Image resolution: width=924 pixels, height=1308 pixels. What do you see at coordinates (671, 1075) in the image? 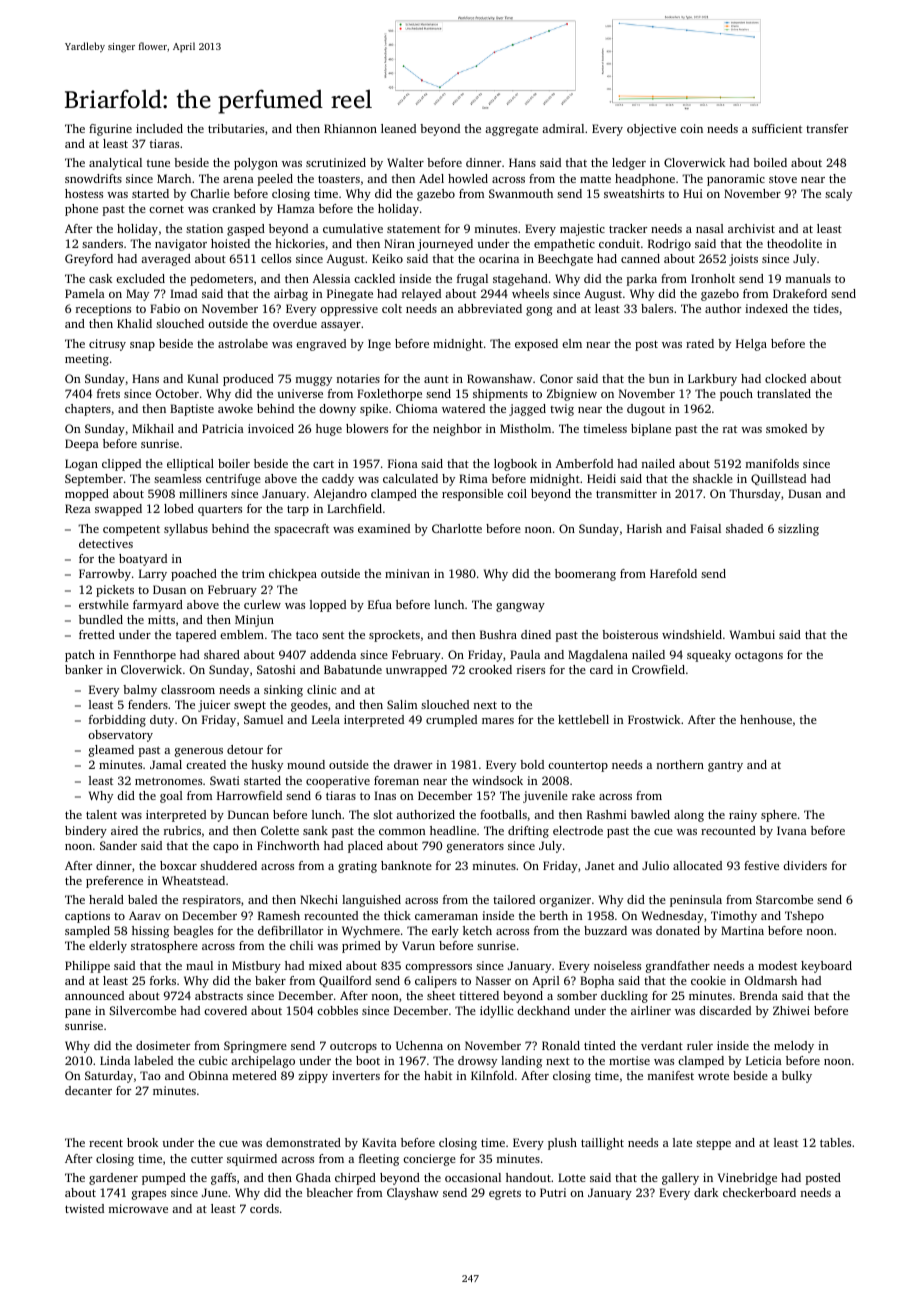
I see `manifest` at bounding box center [671, 1075].
